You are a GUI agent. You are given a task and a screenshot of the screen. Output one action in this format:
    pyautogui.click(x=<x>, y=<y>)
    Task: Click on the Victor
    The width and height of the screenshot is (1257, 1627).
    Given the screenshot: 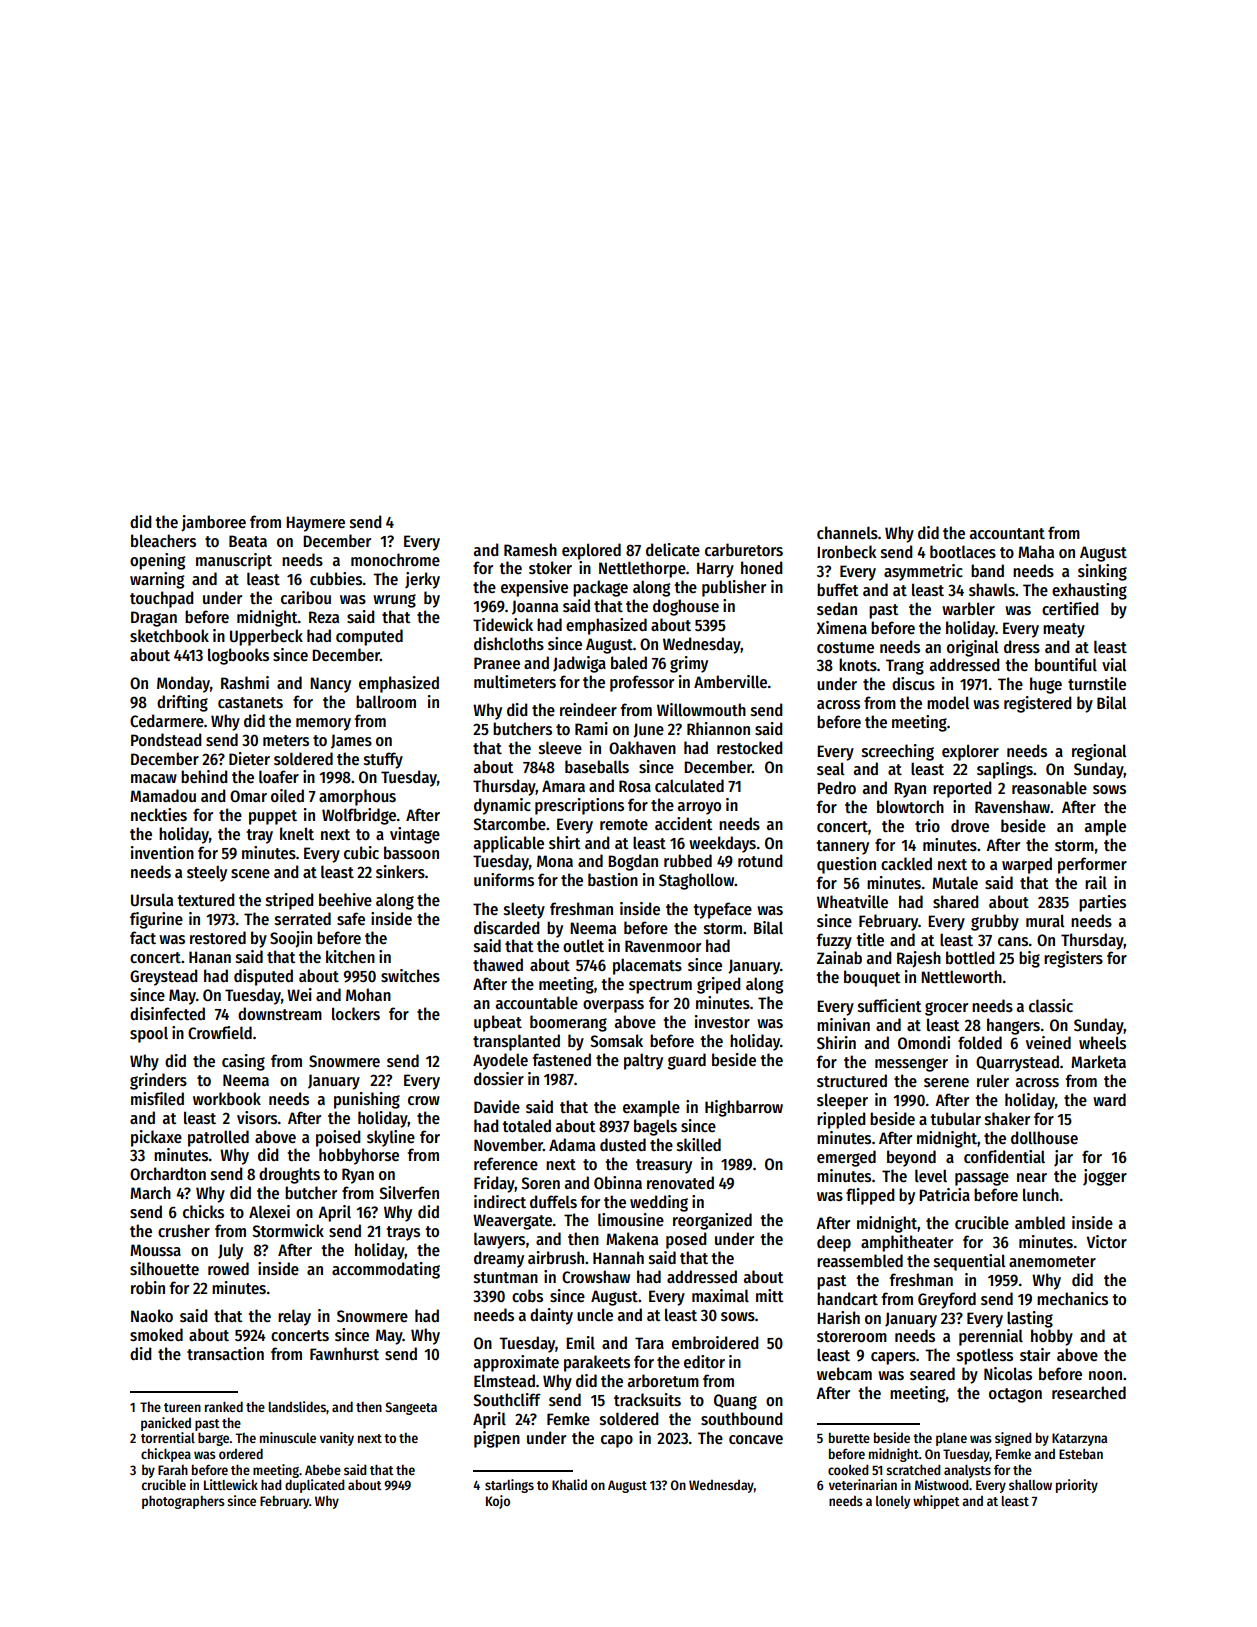 What is the action you would take?
    pyautogui.click(x=1106, y=1241)
